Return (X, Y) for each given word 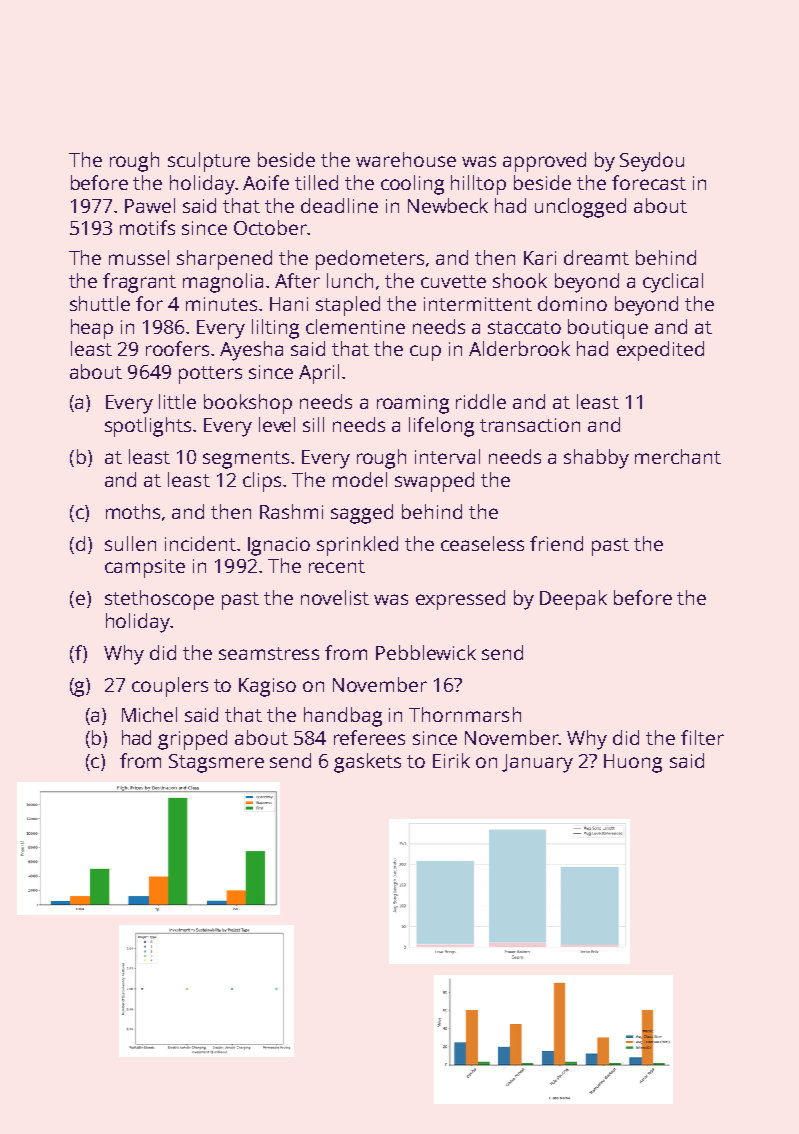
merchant (678, 456)
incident (200, 543)
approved (544, 162)
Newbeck (448, 205)
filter (702, 737)
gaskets (367, 763)
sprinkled (357, 546)
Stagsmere (216, 763)
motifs (147, 227)
